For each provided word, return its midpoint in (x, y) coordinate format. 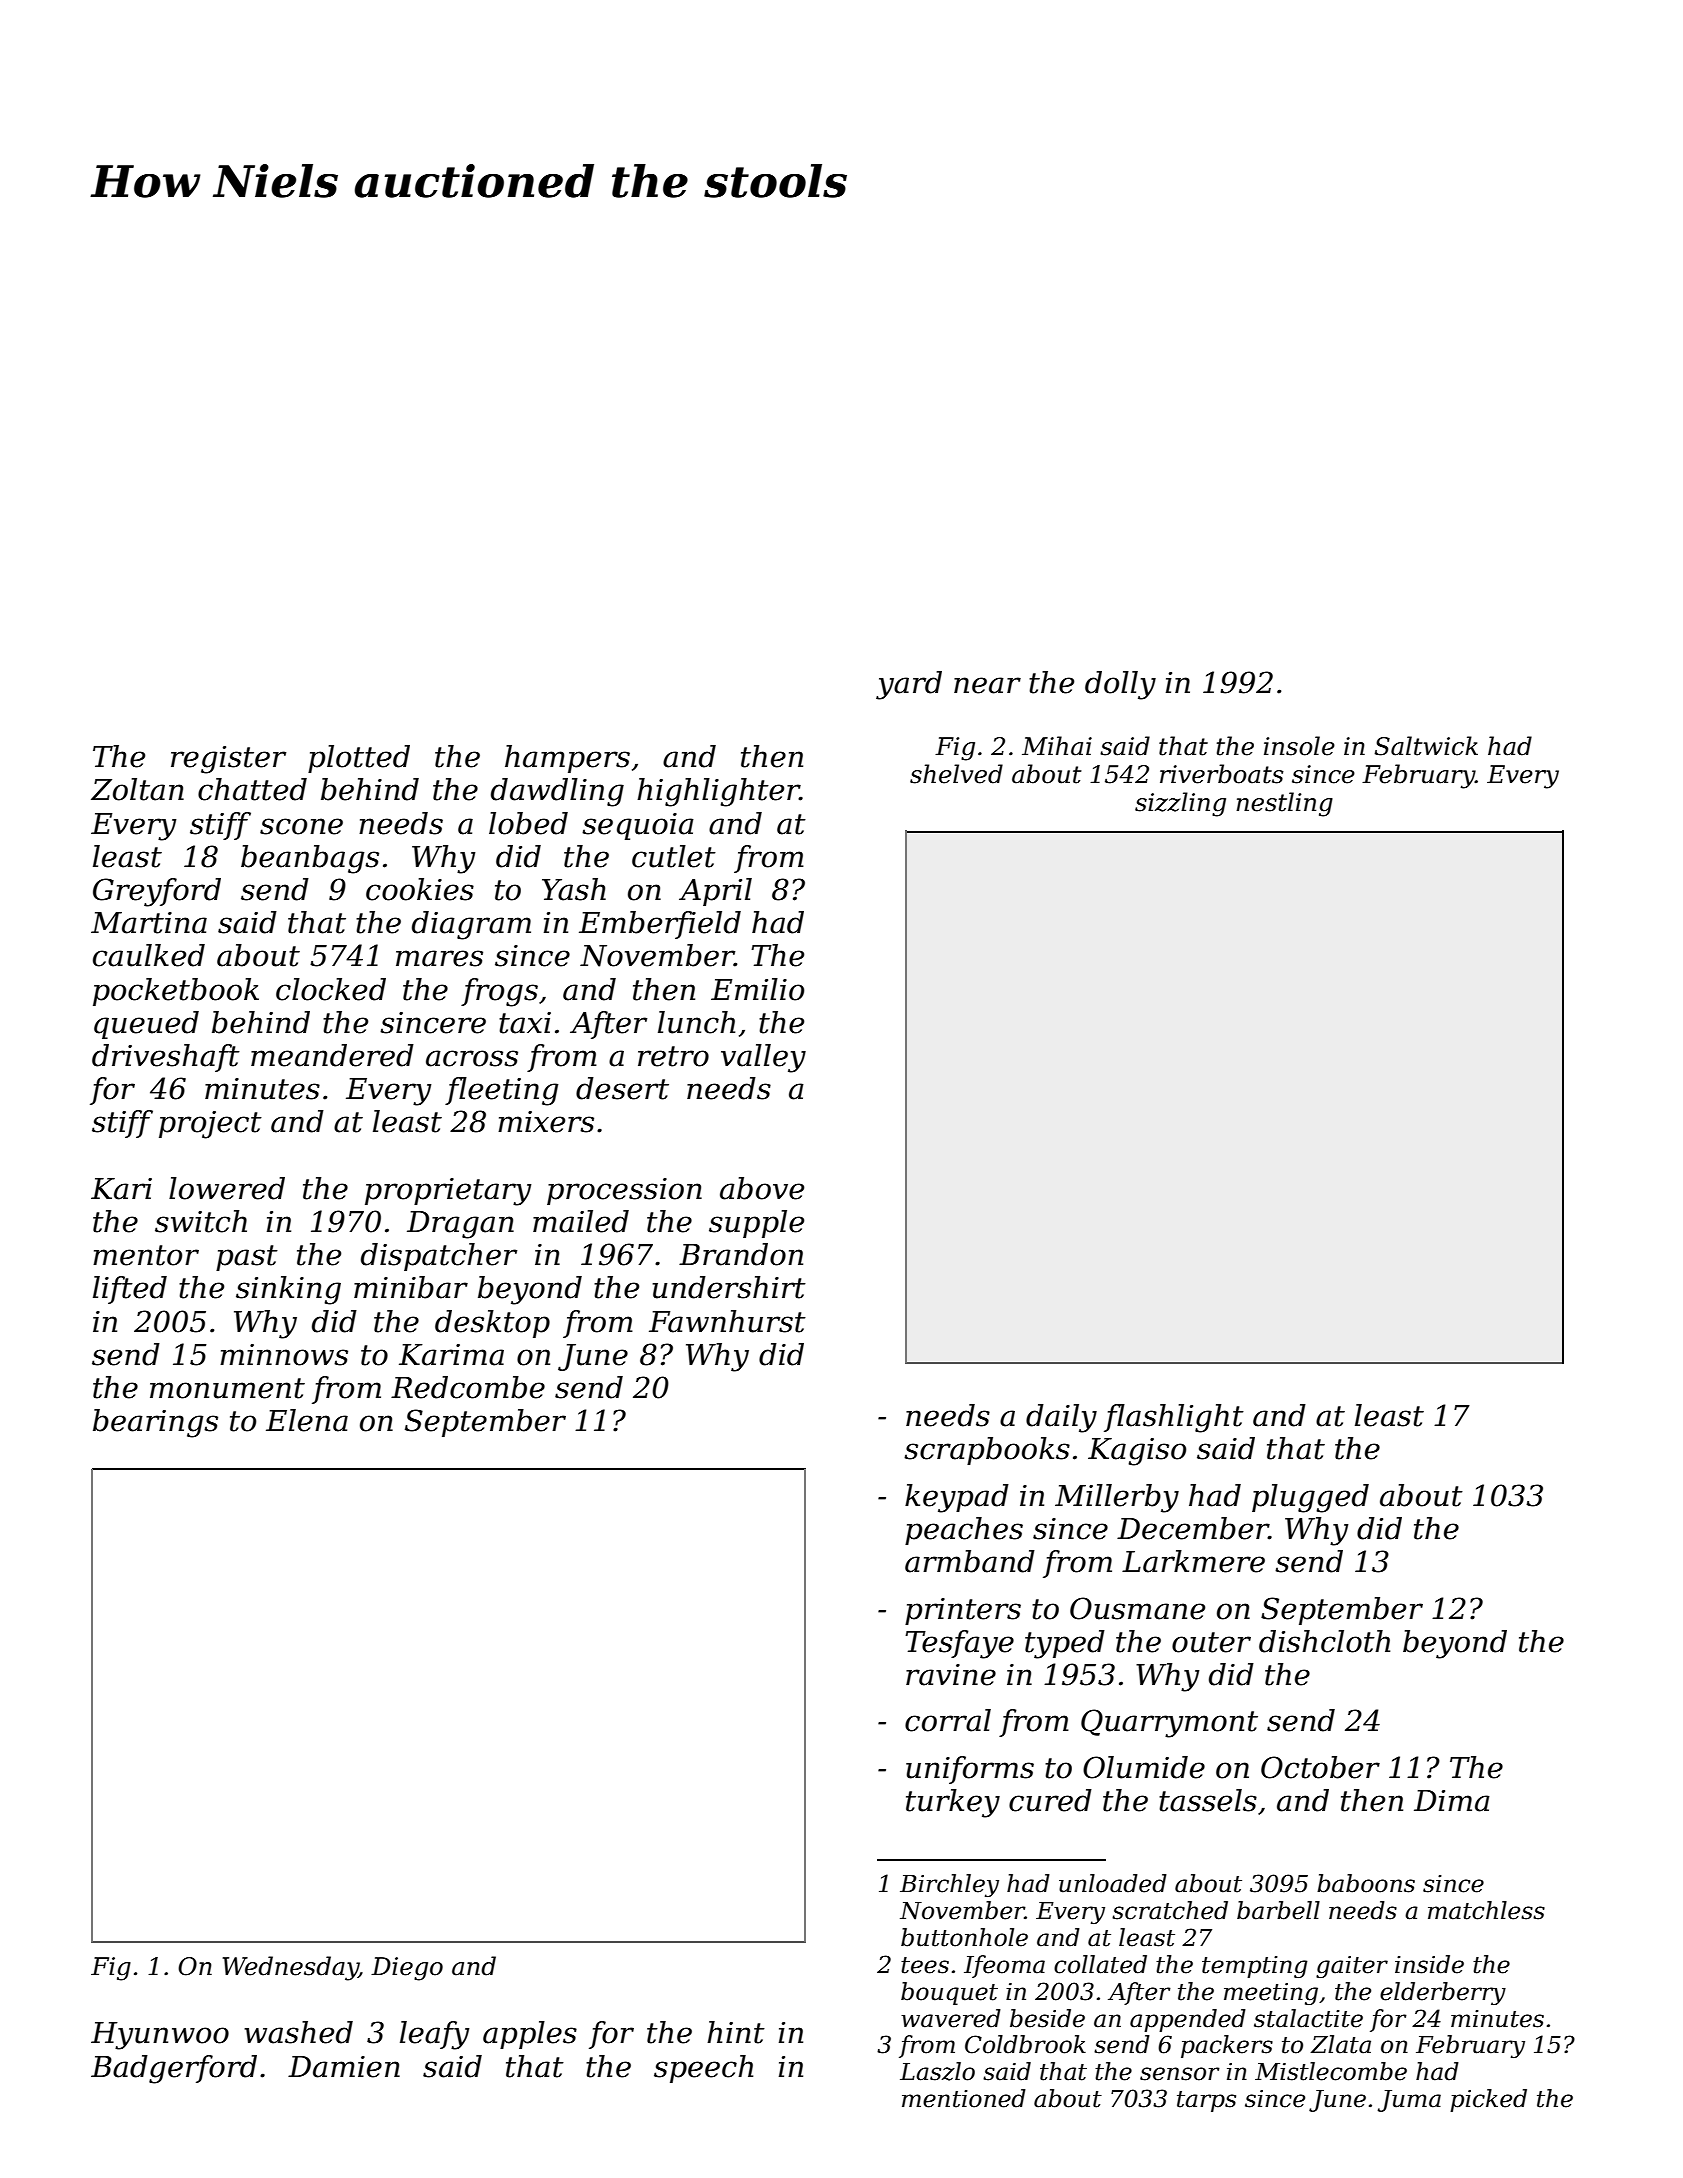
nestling (1284, 804)
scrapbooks (987, 1451)
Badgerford (174, 2069)
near (987, 685)
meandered (332, 1055)
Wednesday (291, 1968)
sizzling (1180, 804)
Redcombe (468, 1387)
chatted (252, 789)
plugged (1310, 1498)
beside (1047, 2018)
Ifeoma (1004, 1966)
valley (763, 1058)
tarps (1206, 2101)
